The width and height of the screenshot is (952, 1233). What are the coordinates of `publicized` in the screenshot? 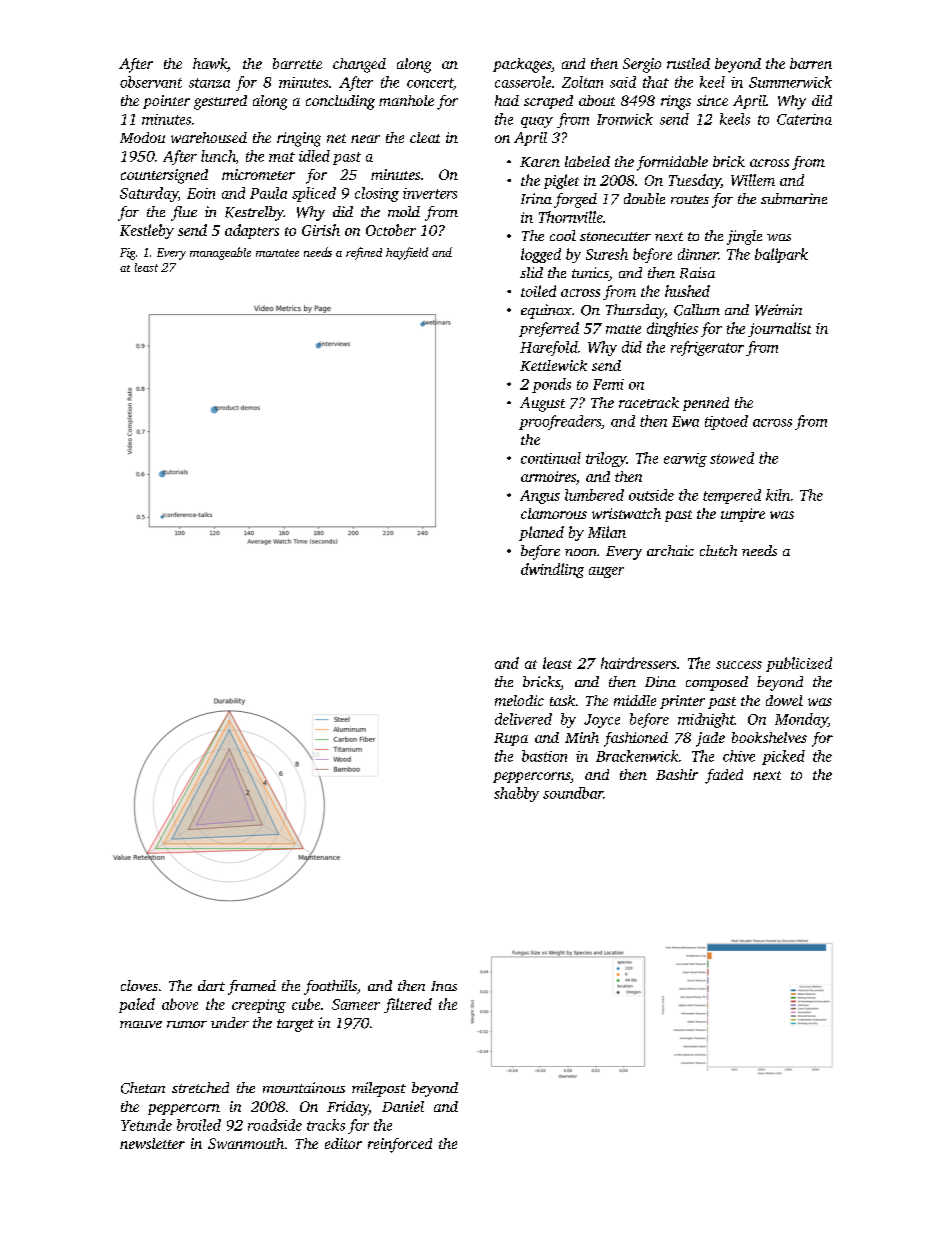 It's located at (799, 664).
